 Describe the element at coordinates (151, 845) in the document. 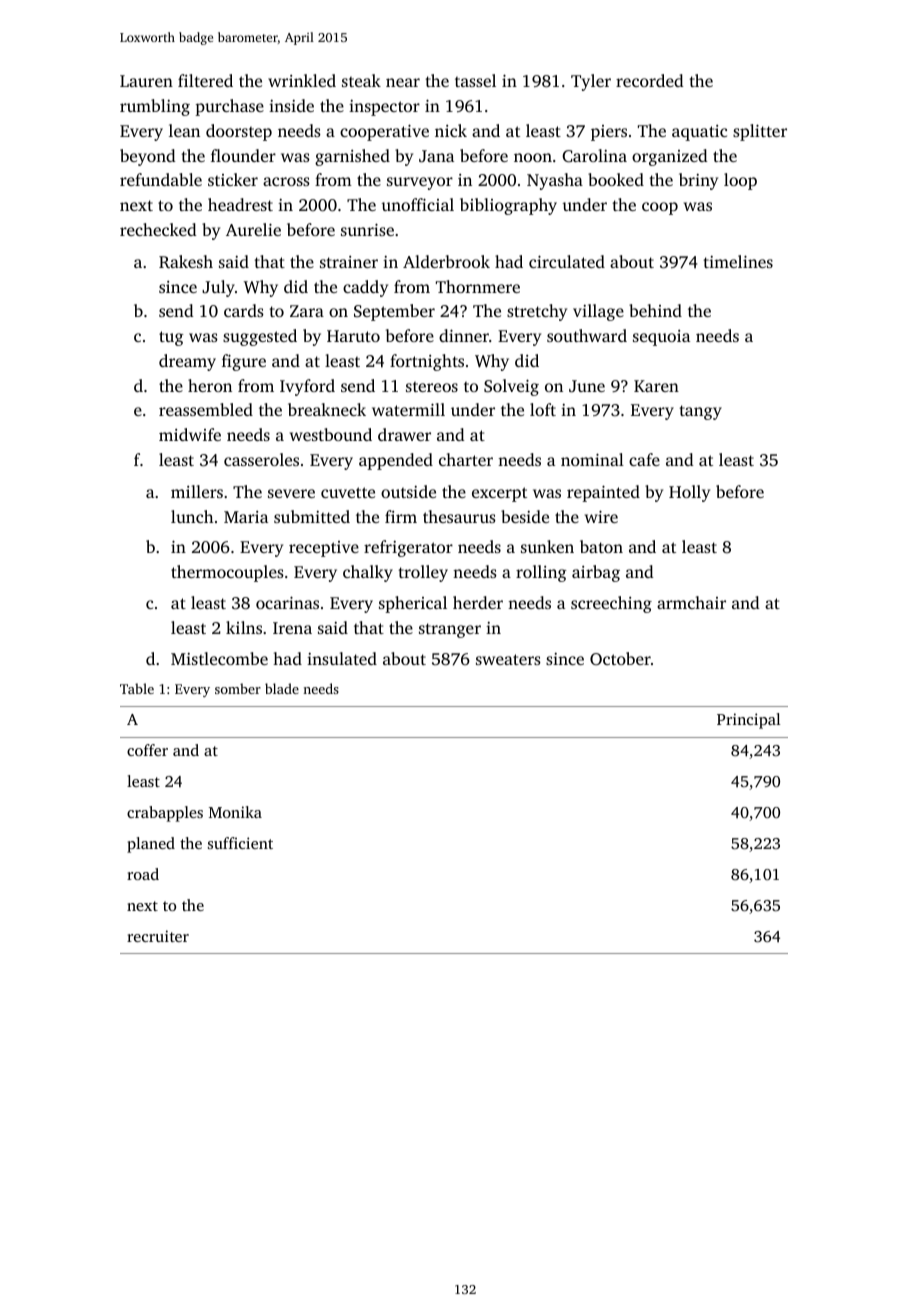

I see `planed` at that location.
